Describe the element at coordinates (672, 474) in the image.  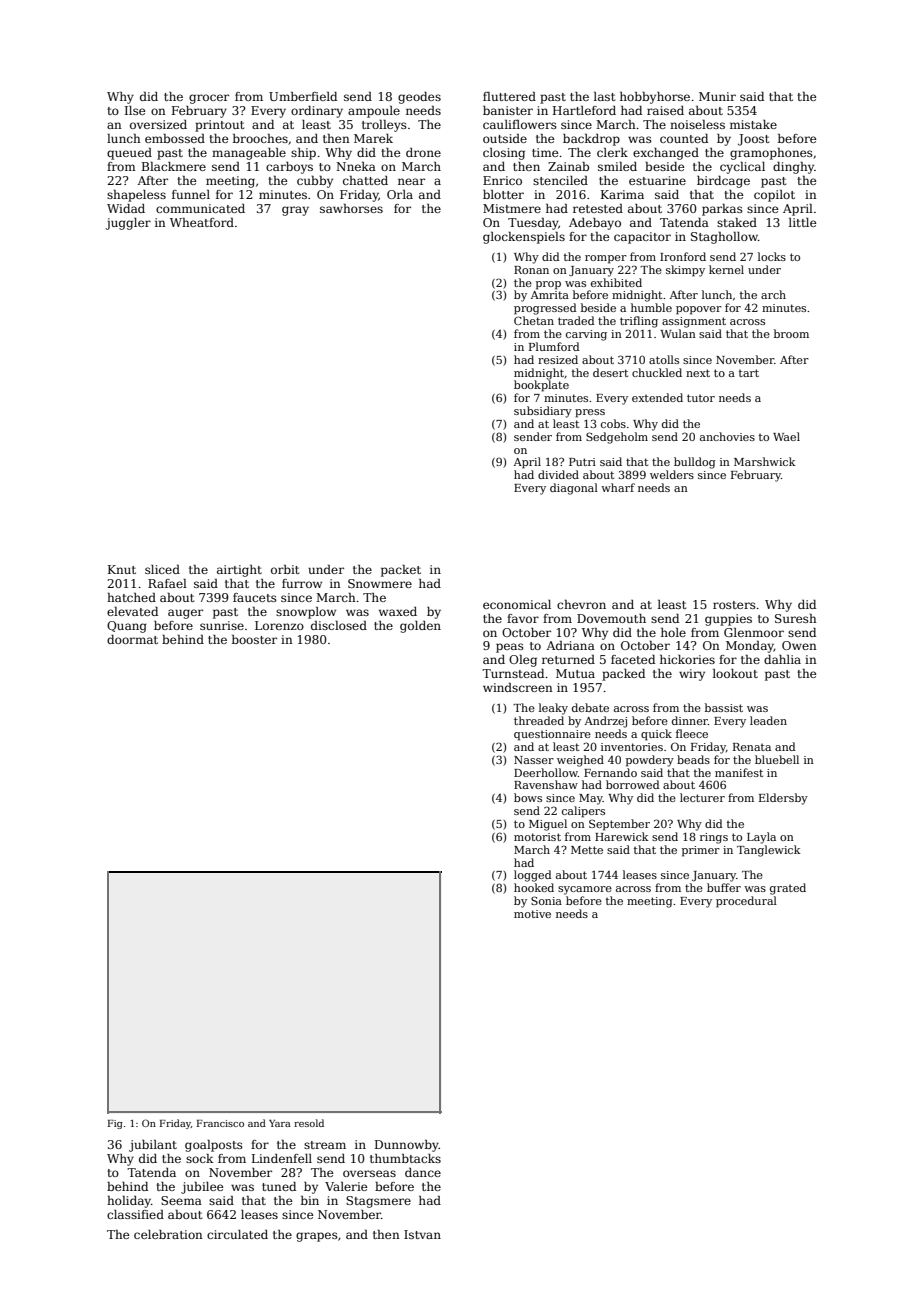
I see `welders` at that location.
